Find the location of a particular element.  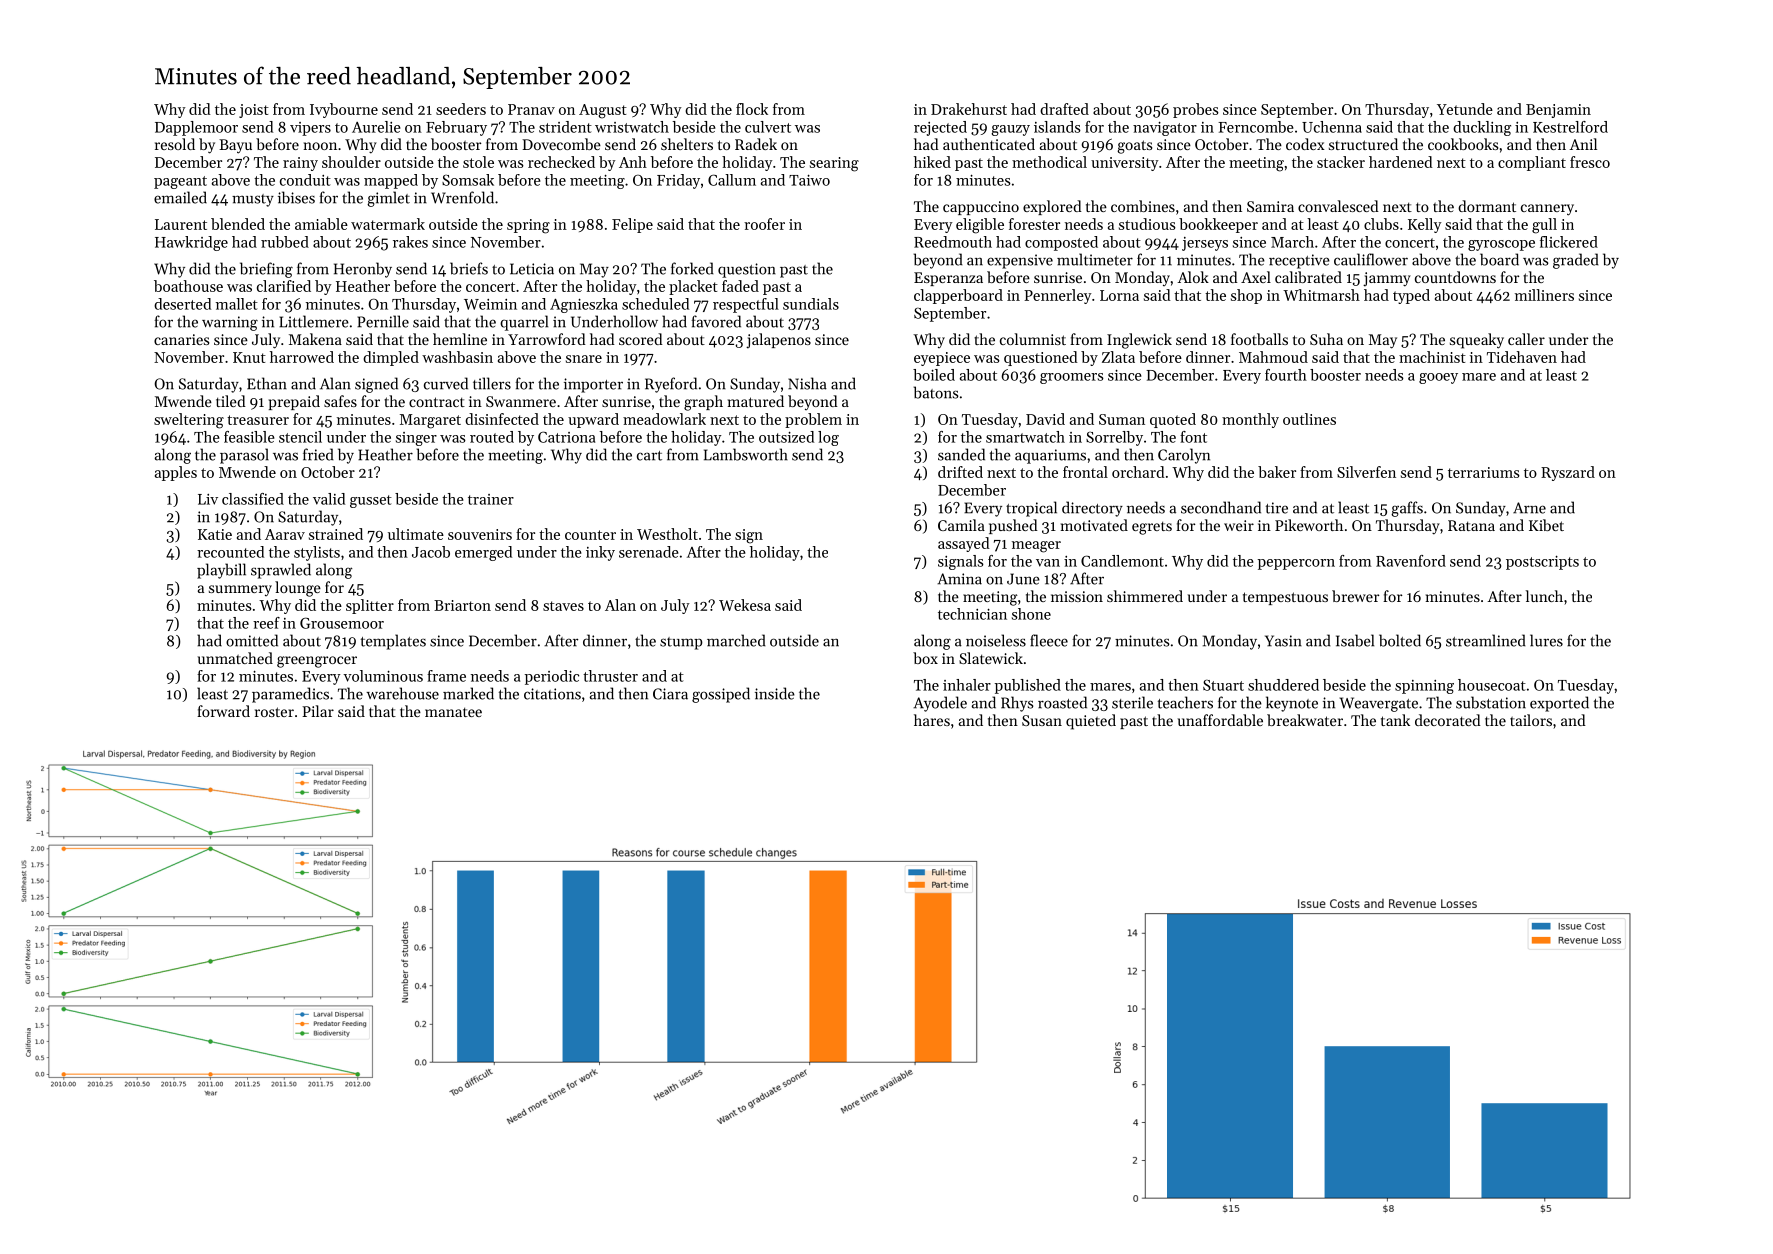

gimlet is located at coordinates (388, 199).
